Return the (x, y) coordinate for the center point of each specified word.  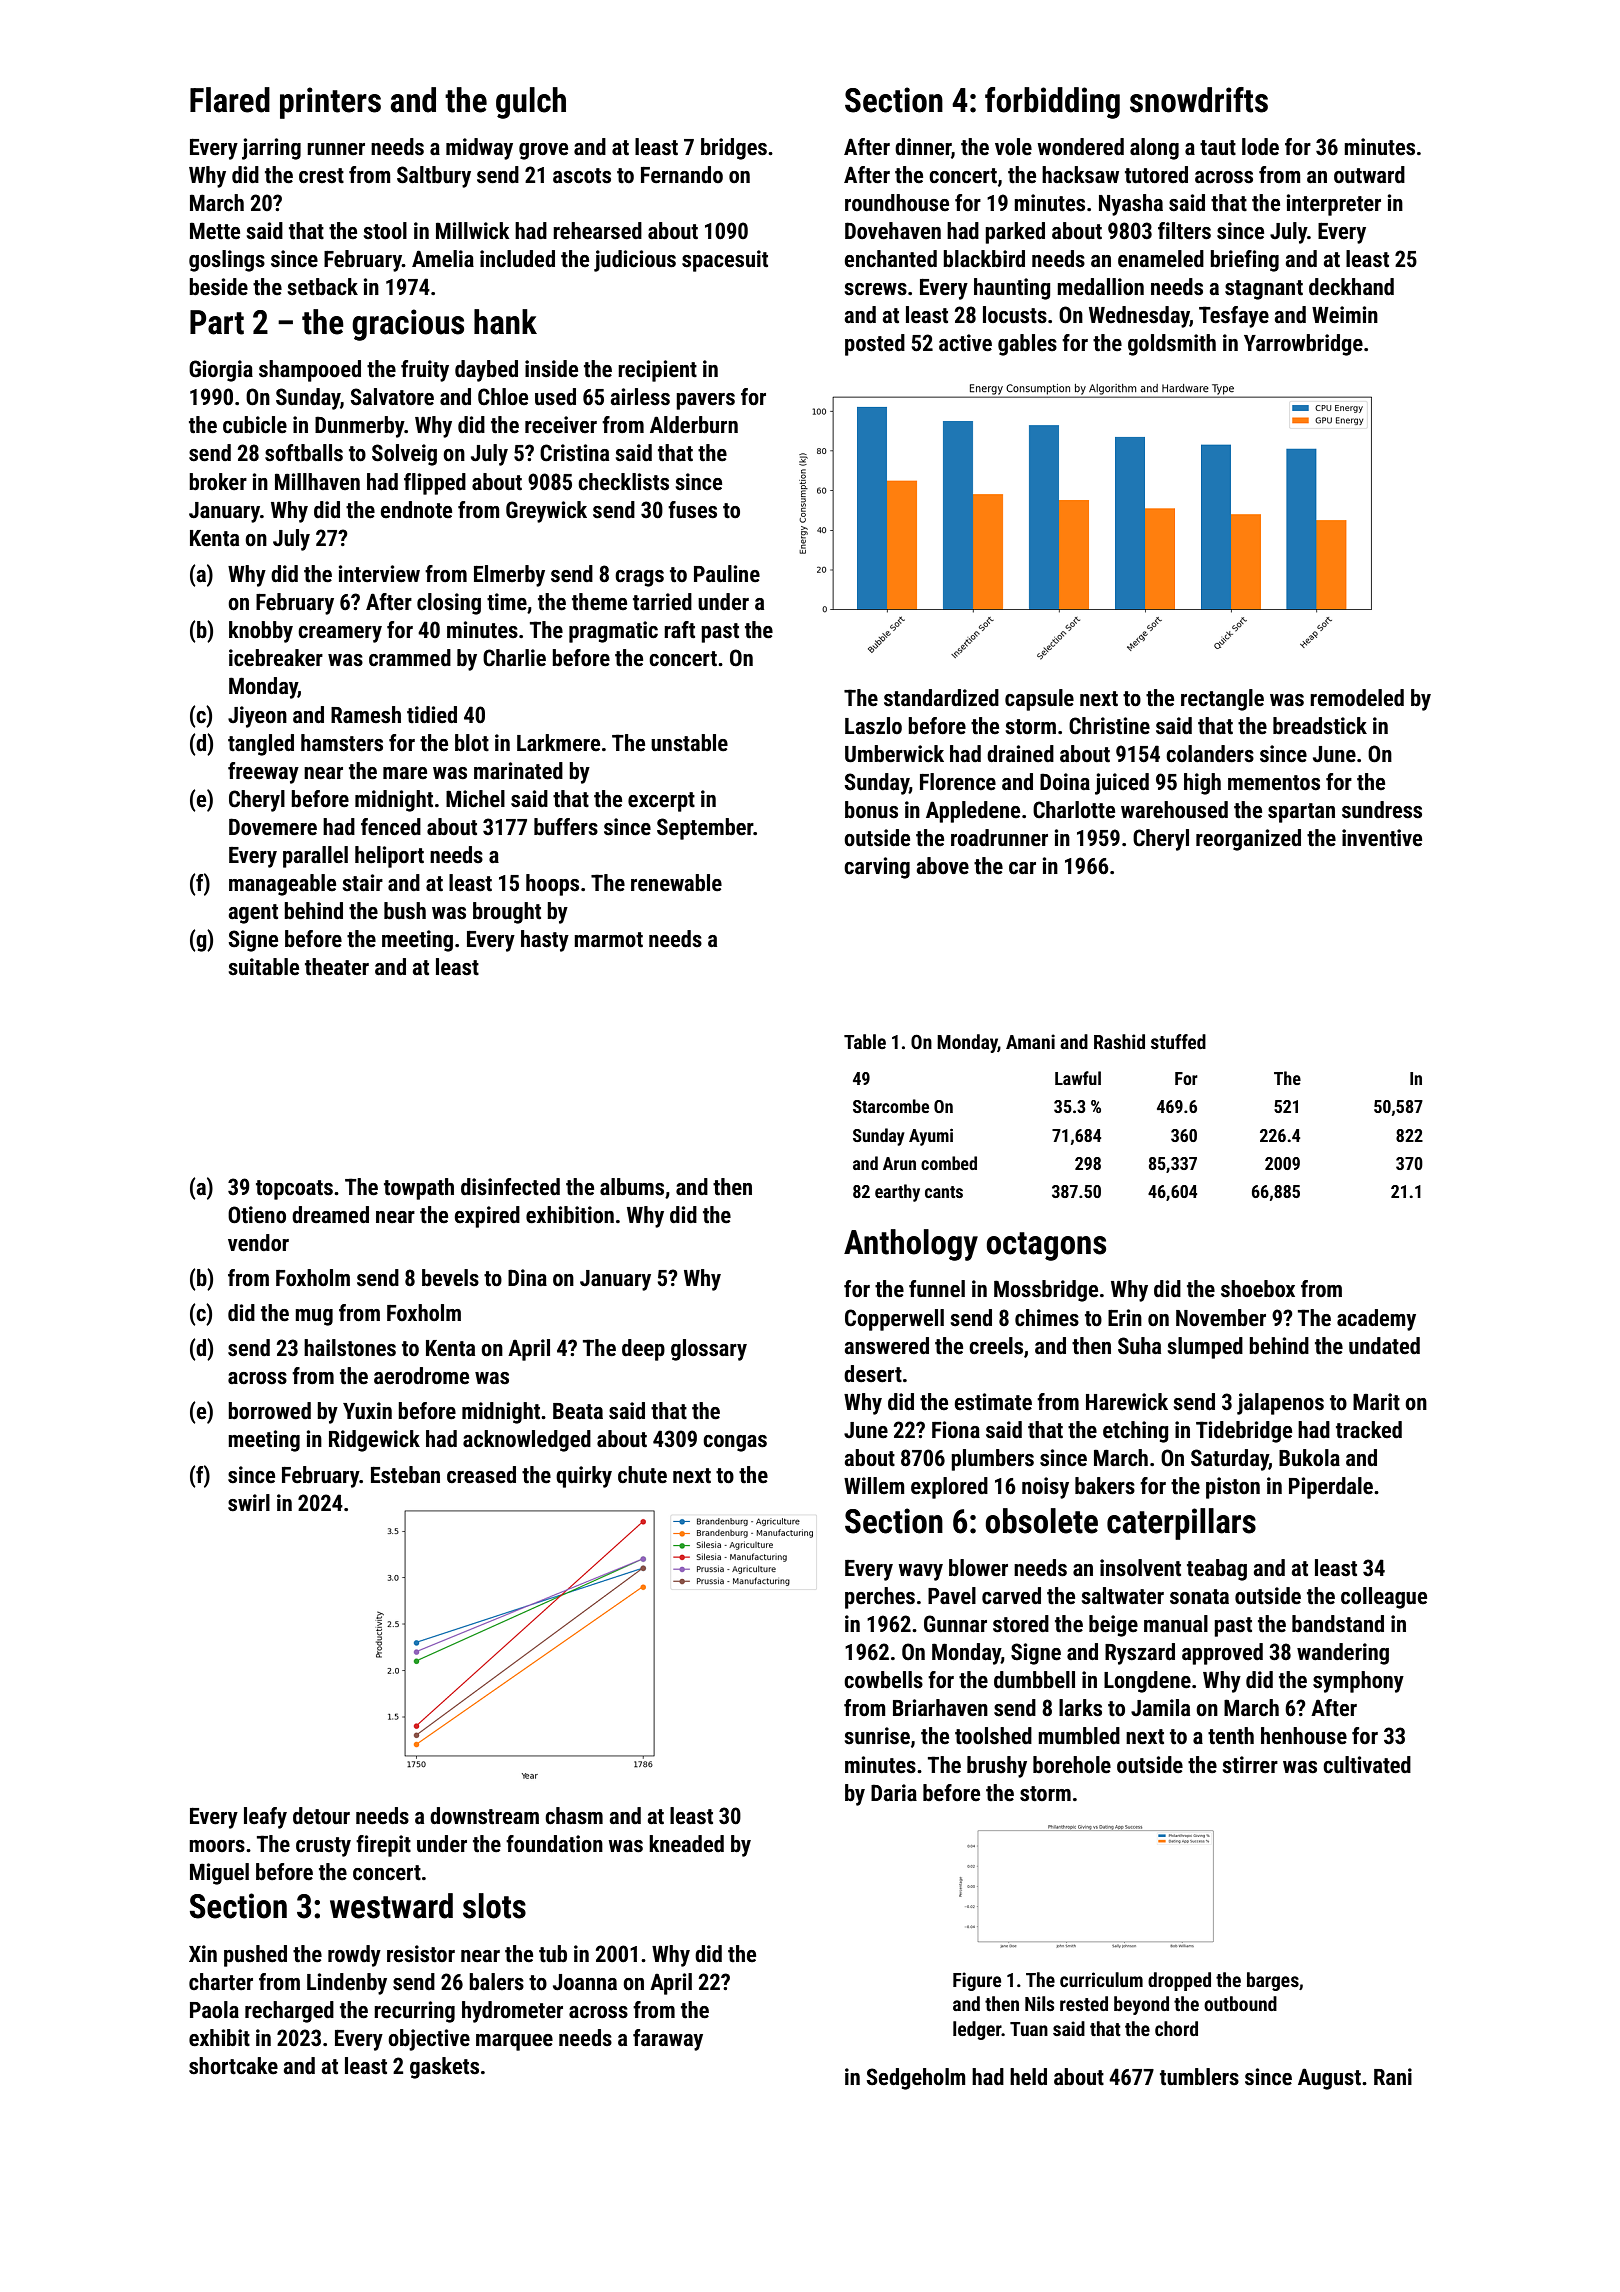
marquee (514, 2042)
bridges (734, 149)
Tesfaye (1234, 317)
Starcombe (891, 1106)
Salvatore (392, 397)
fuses (692, 510)
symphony (1358, 1682)
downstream (484, 1816)
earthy (897, 1193)
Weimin (1345, 315)
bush (405, 911)
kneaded (686, 1844)
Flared (230, 100)
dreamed (330, 1215)
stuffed (1178, 1041)
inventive (1382, 838)
